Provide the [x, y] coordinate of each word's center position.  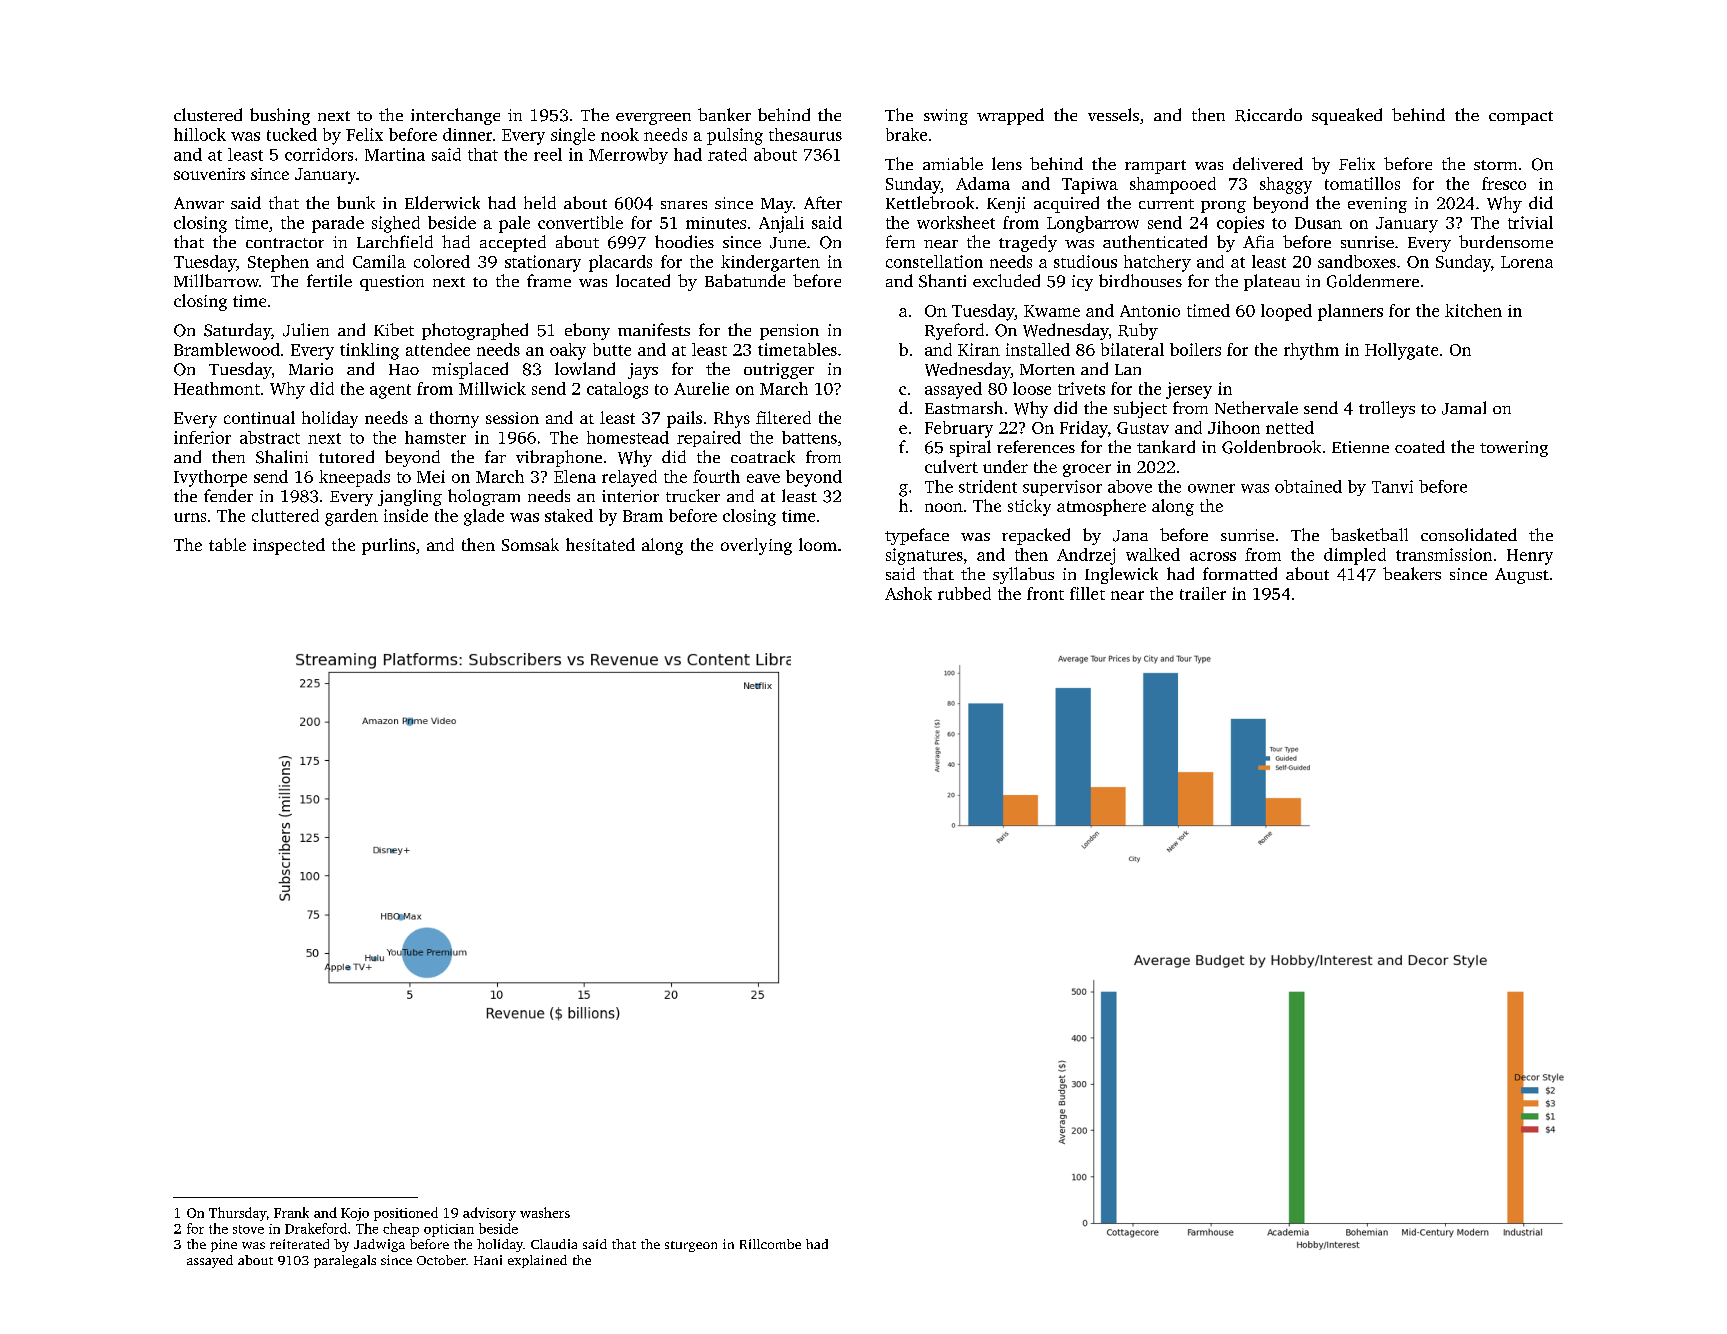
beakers [1412, 573]
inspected [289, 546]
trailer [1203, 593]
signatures [924, 556]
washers [545, 1212]
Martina [395, 154]
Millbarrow [216, 280]
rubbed [964, 593]
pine [224, 1245]
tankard [1166, 446]
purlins [388, 546]
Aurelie [701, 388]
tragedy [1028, 243]
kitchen [1473, 310]
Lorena [1527, 262]
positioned [406, 1214]
